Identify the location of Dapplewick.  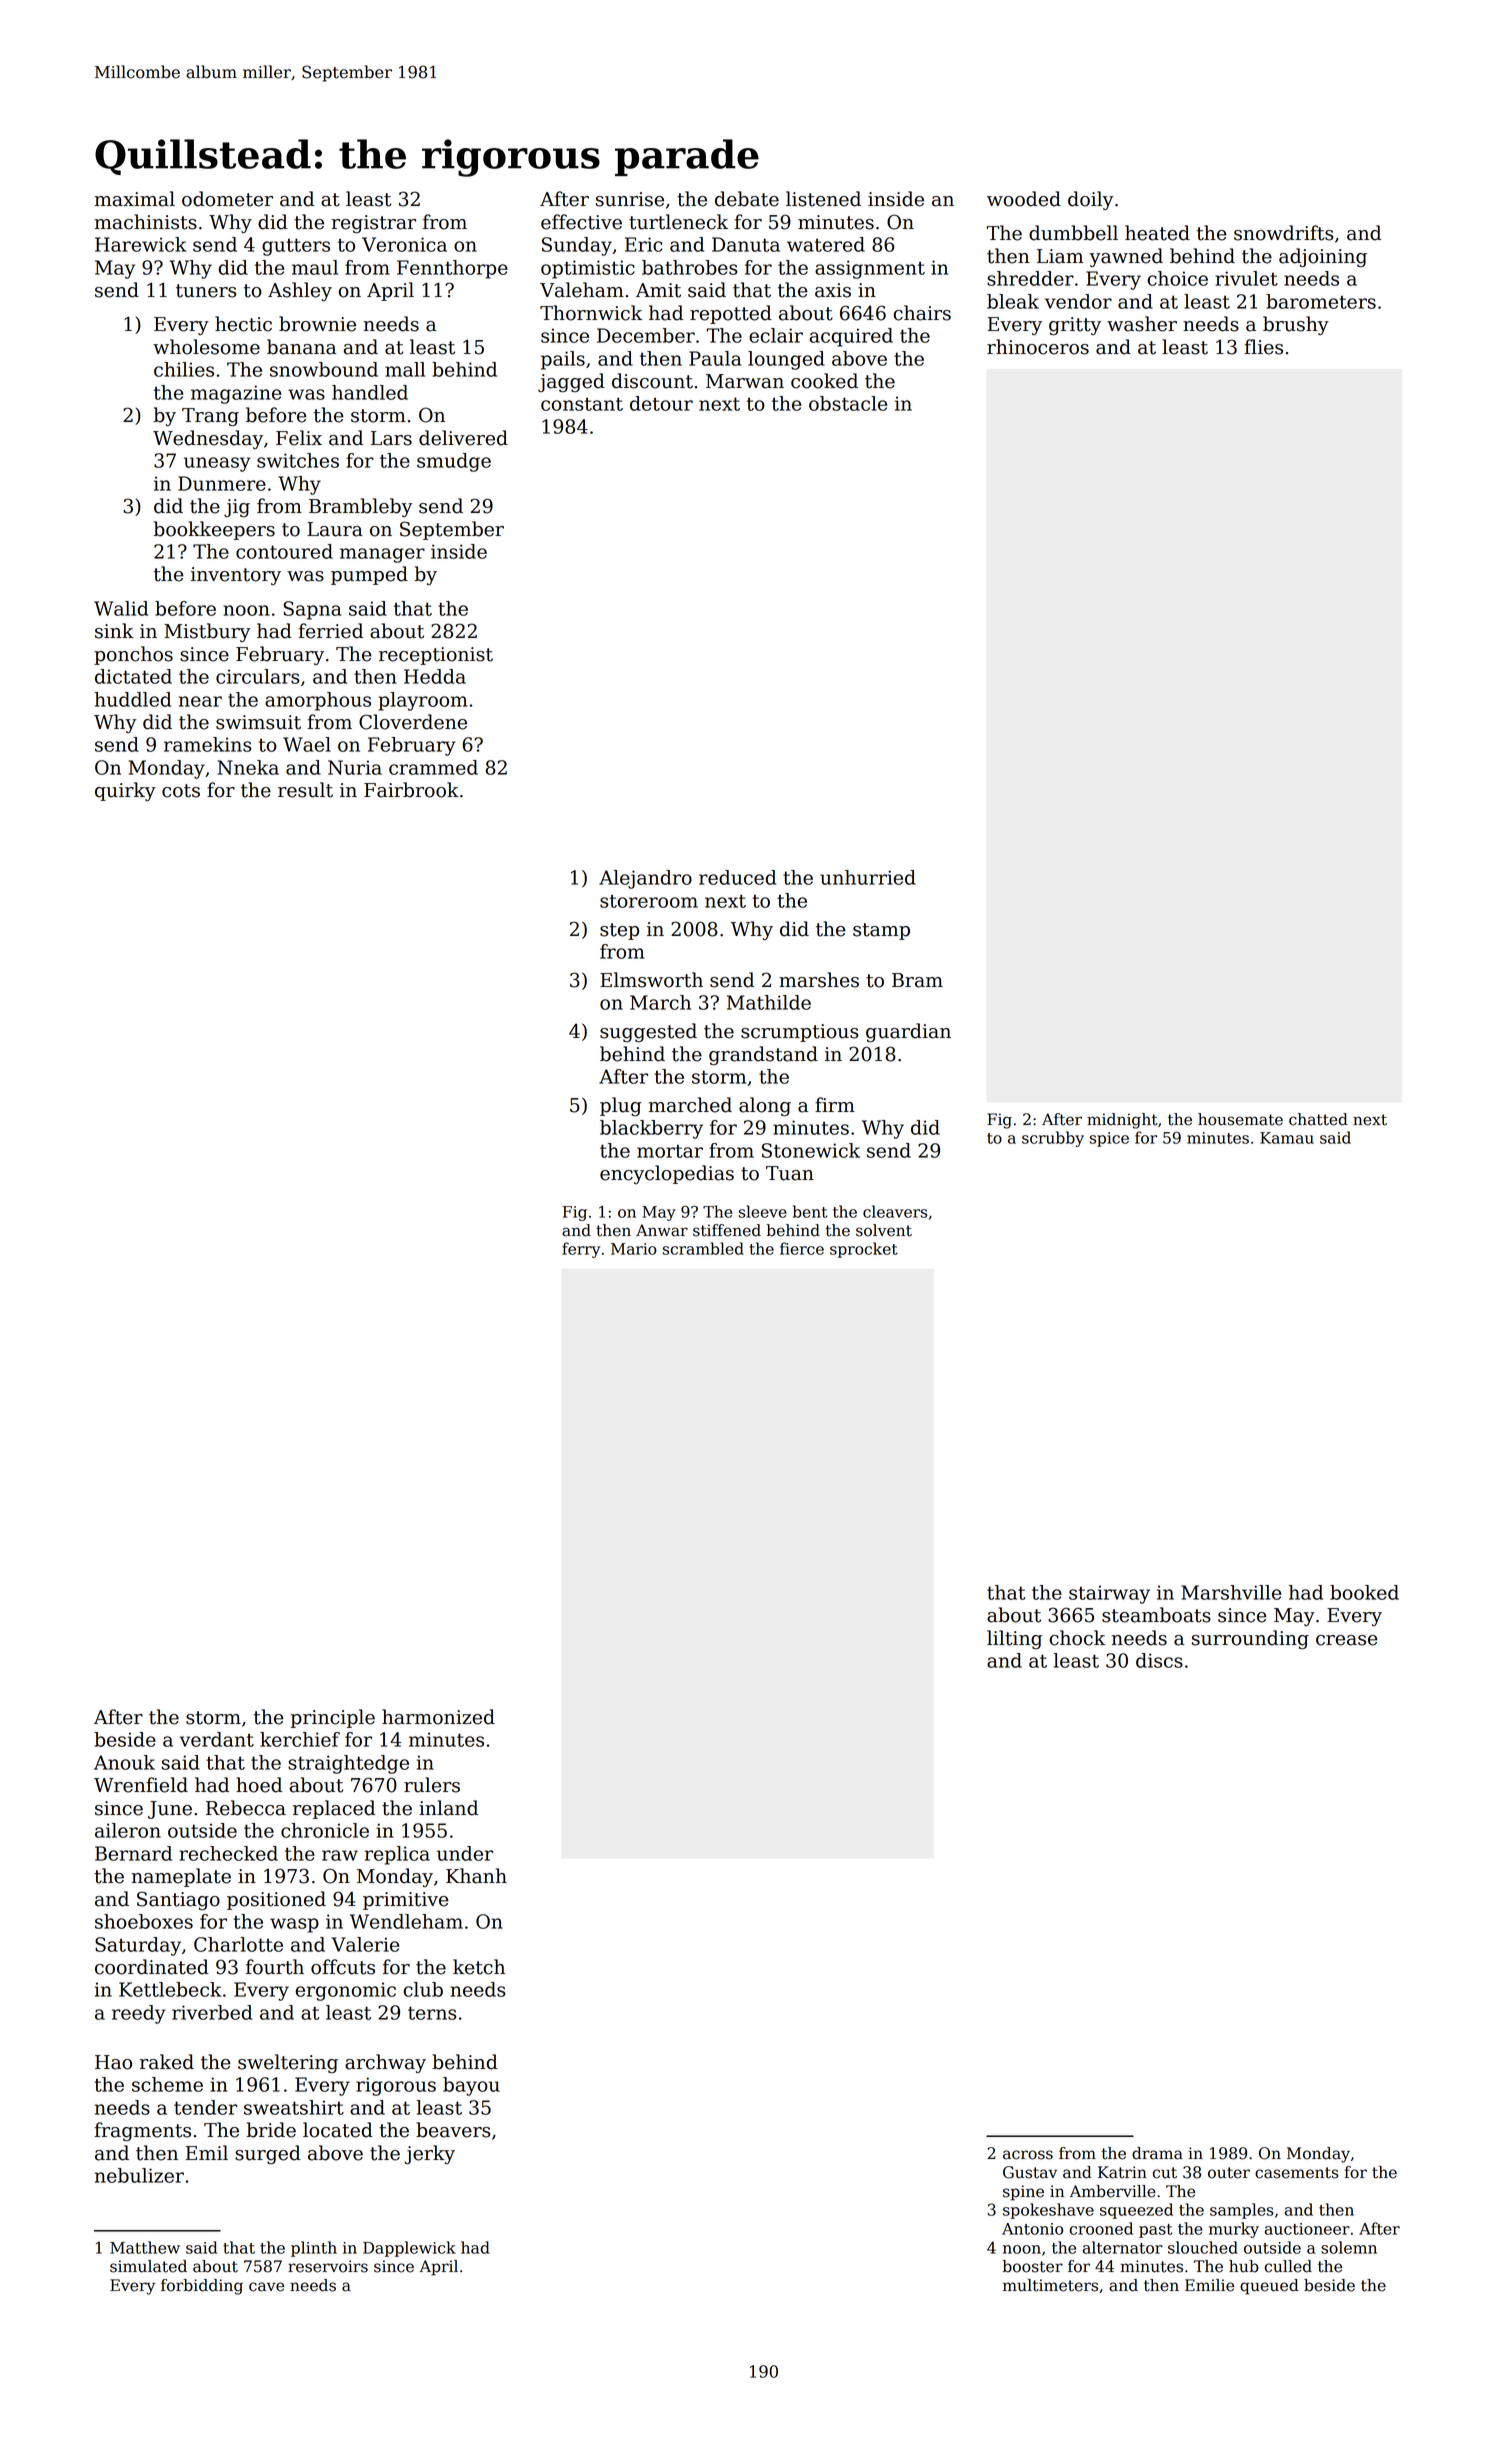
(409, 2249).
